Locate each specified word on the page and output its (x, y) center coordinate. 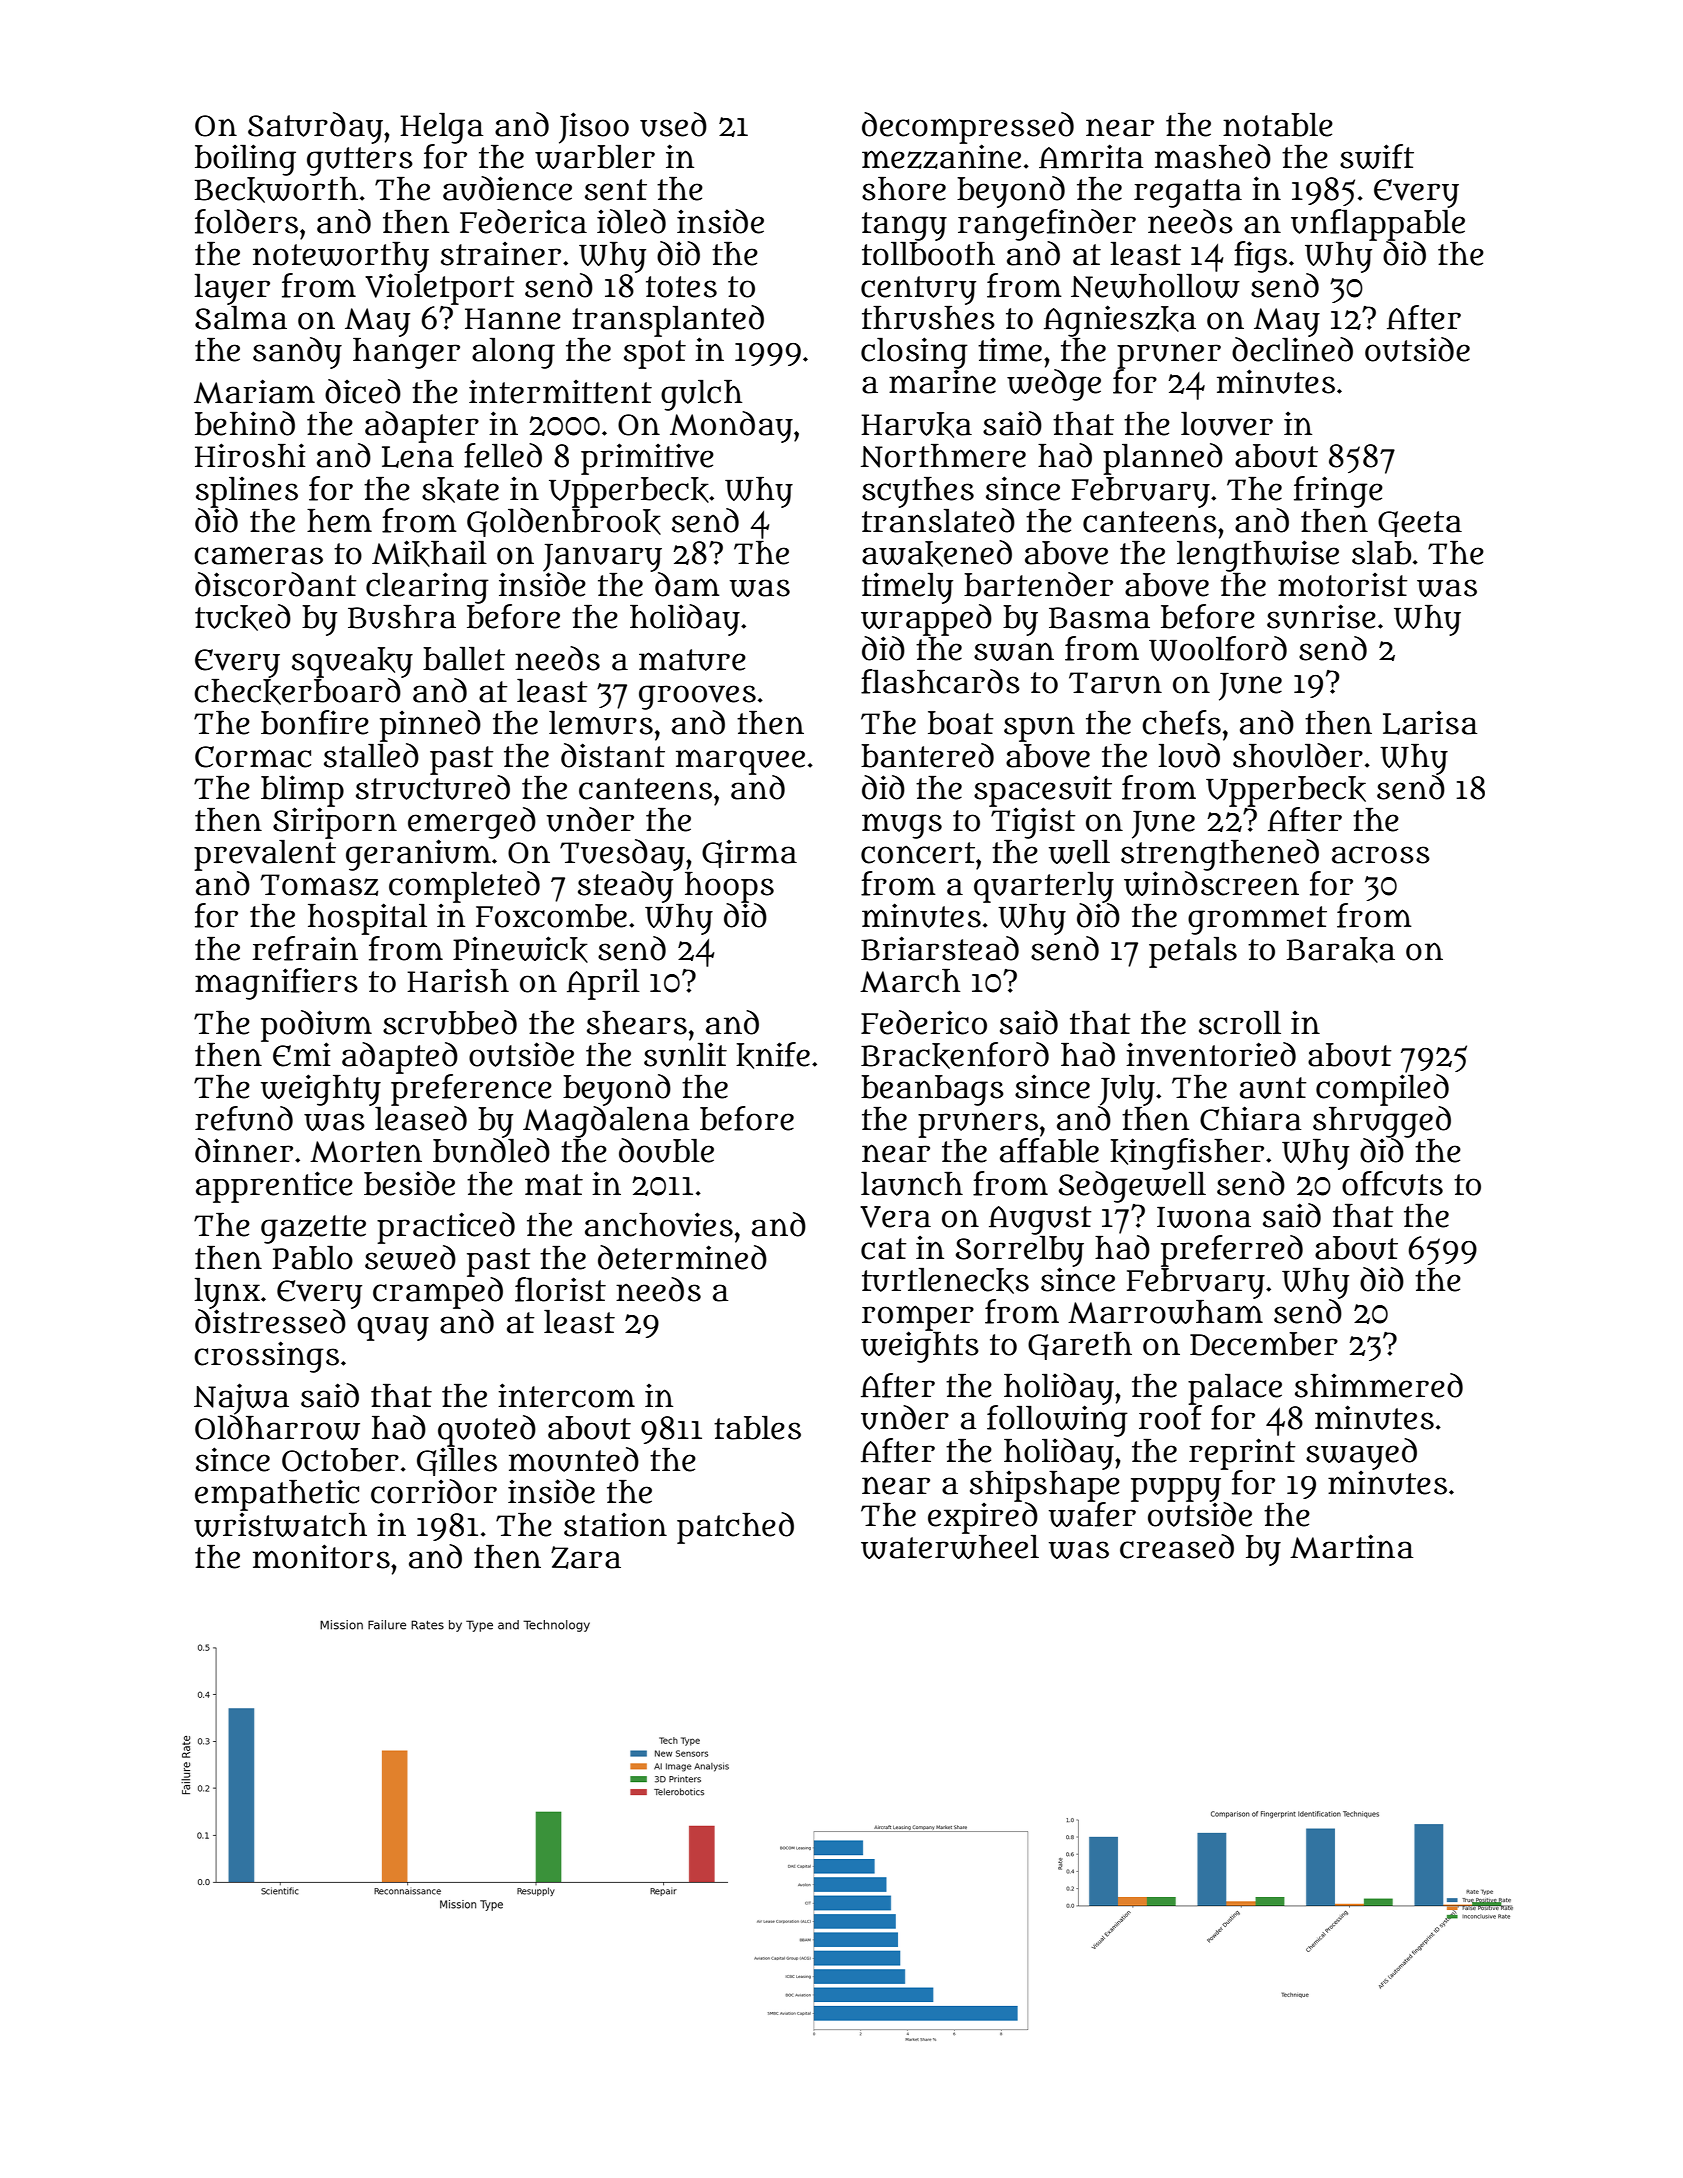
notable (1278, 125)
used (673, 124)
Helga (441, 128)
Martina (1351, 1546)
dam (687, 584)
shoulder (1298, 755)
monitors (321, 1556)
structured (433, 787)
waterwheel (950, 1547)
